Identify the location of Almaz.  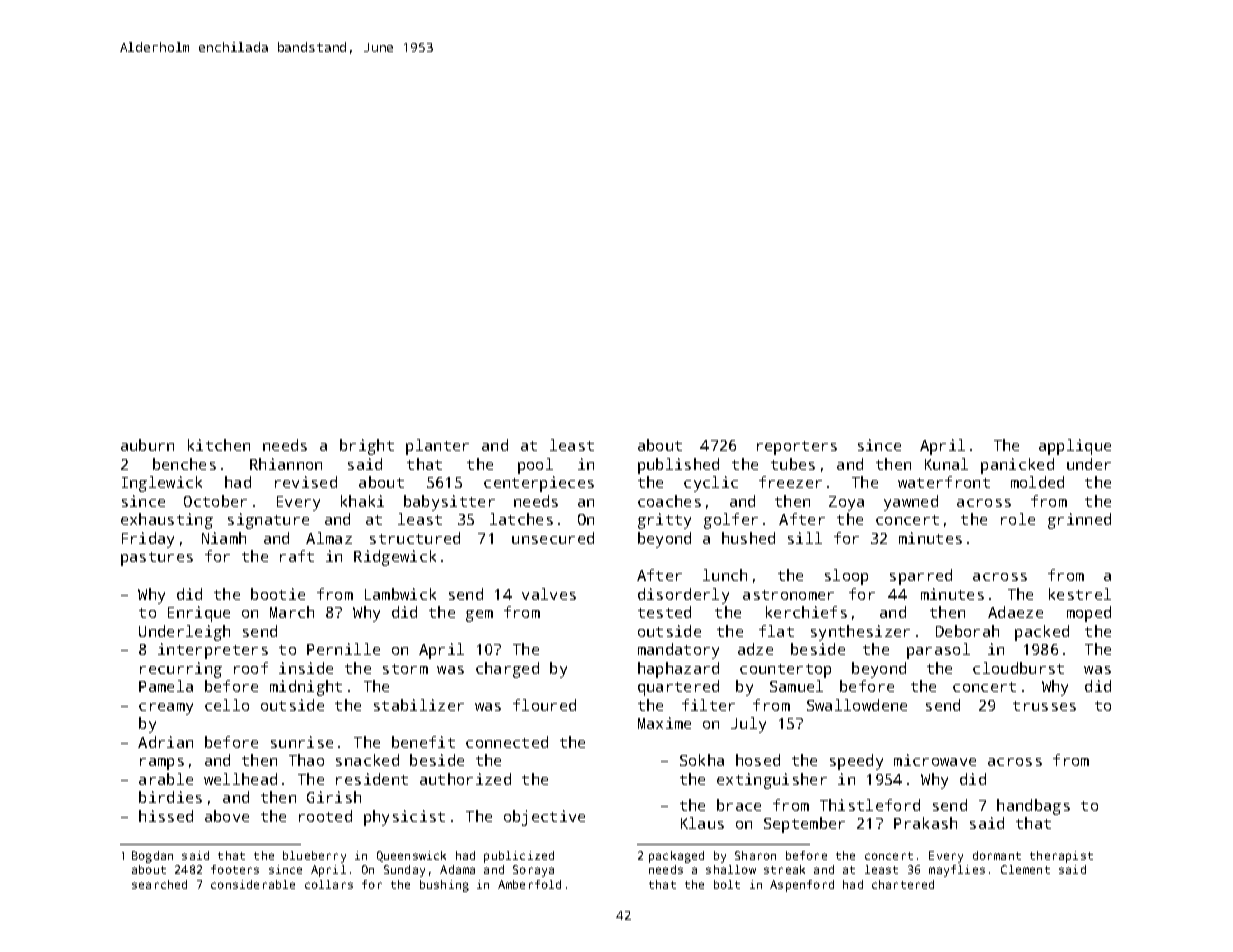
(329, 538).
